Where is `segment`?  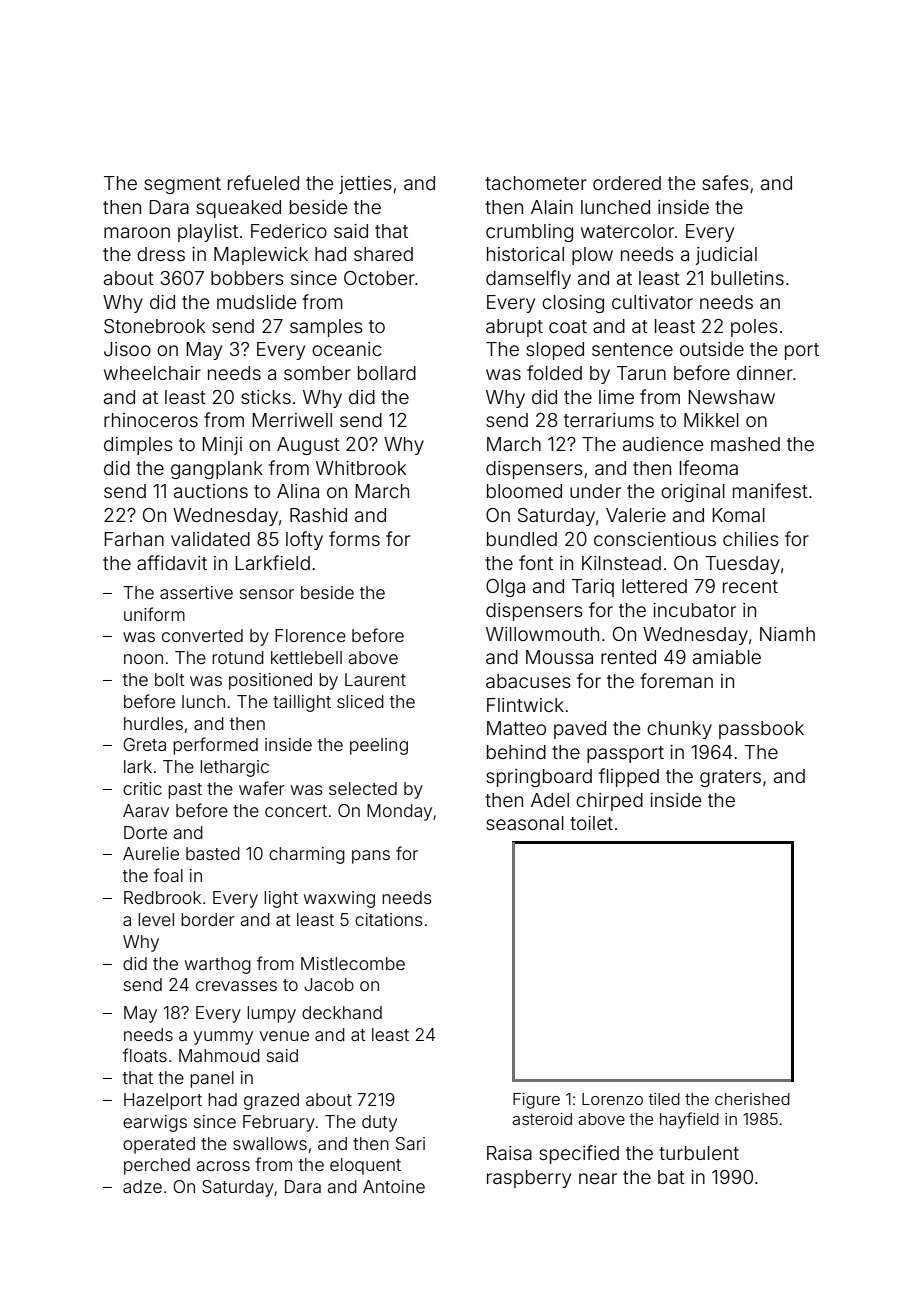
segment is located at coordinates (182, 185).
